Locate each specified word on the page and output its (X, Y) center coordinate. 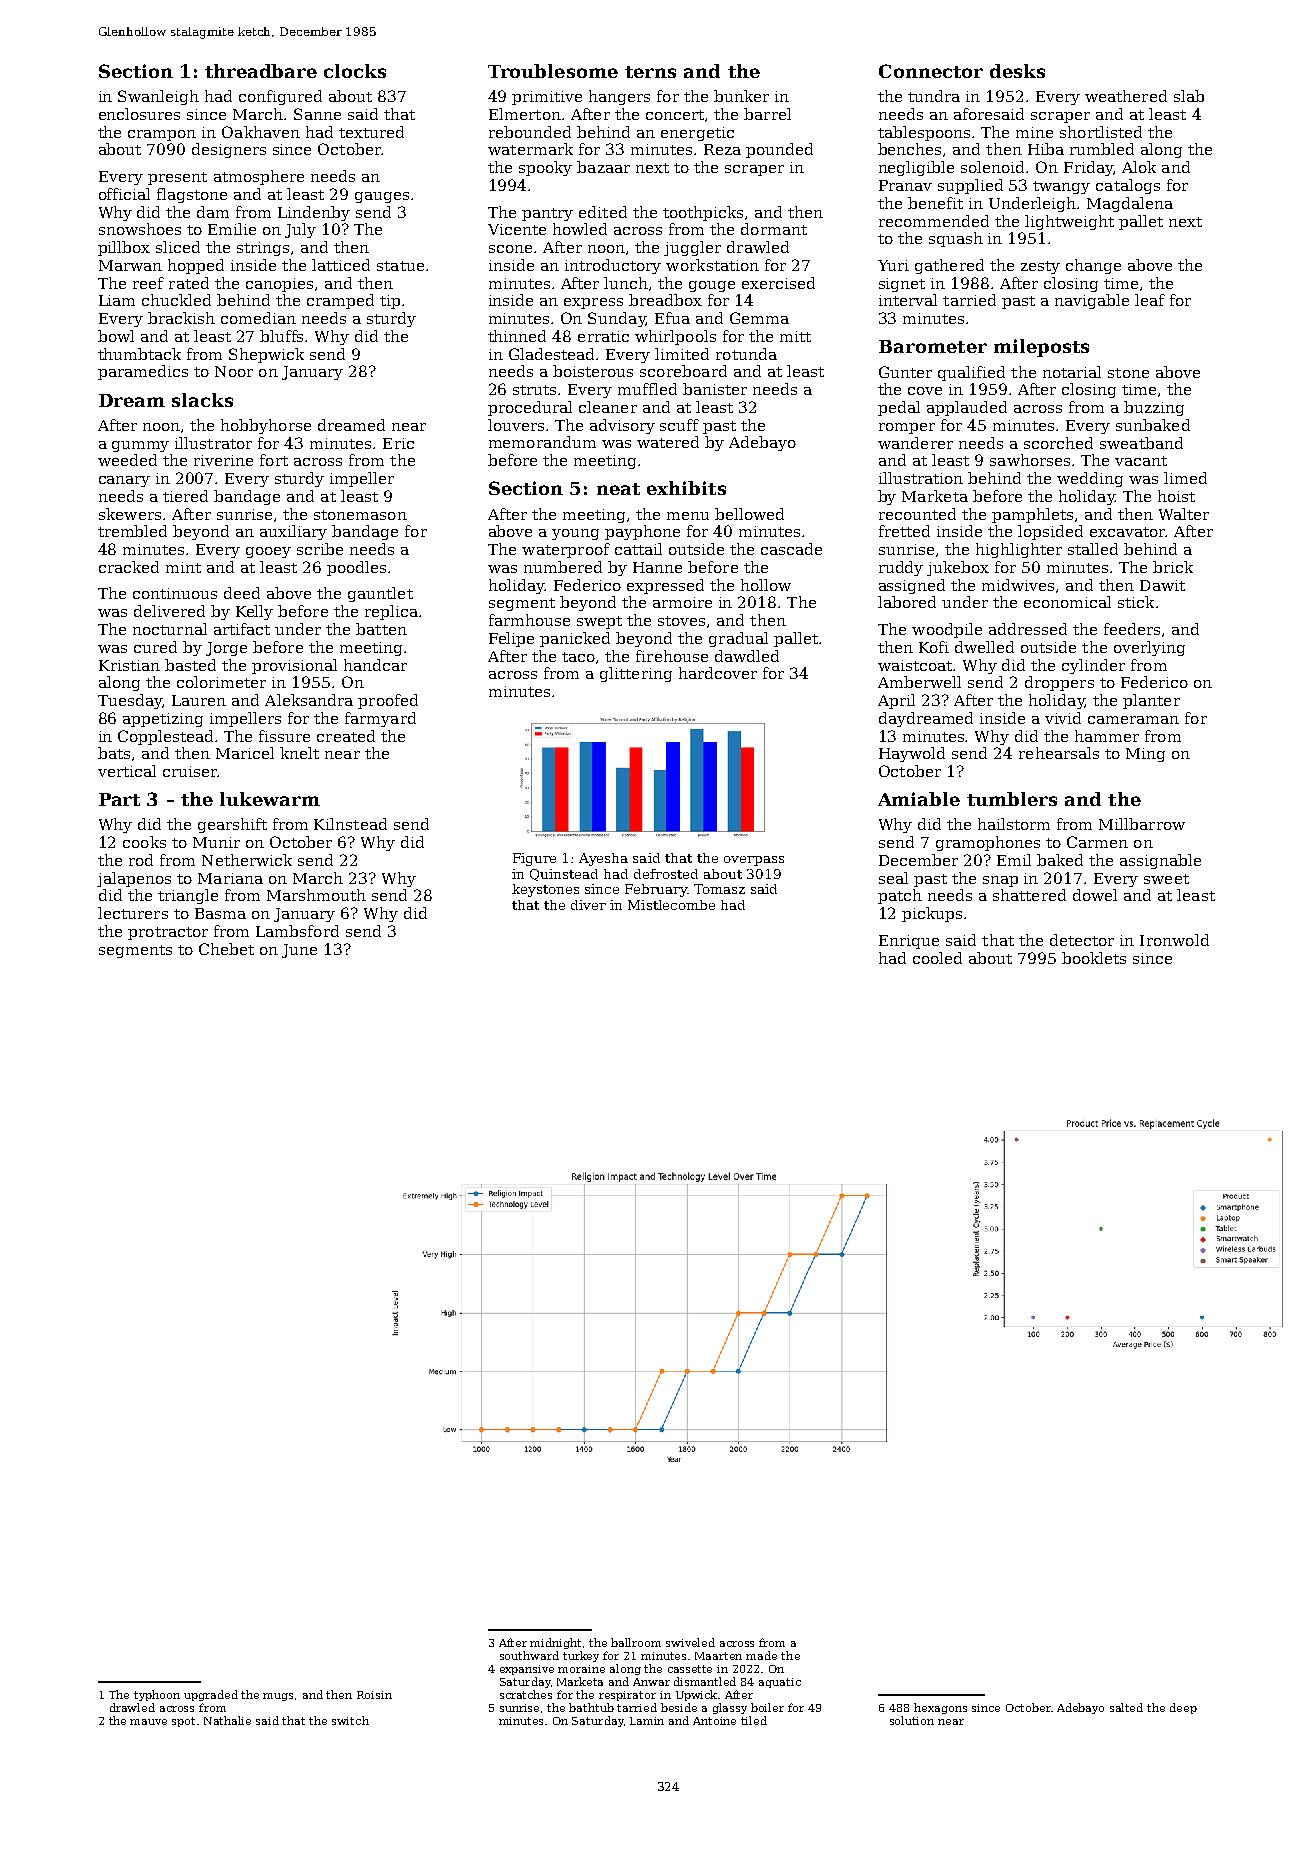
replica (391, 612)
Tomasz (719, 889)
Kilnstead (350, 824)
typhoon (157, 1695)
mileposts (1041, 348)
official (124, 194)
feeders (1132, 629)
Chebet (226, 949)
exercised (778, 283)
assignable (1160, 861)
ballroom (636, 1642)
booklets (1094, 958)
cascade (791, 549)
